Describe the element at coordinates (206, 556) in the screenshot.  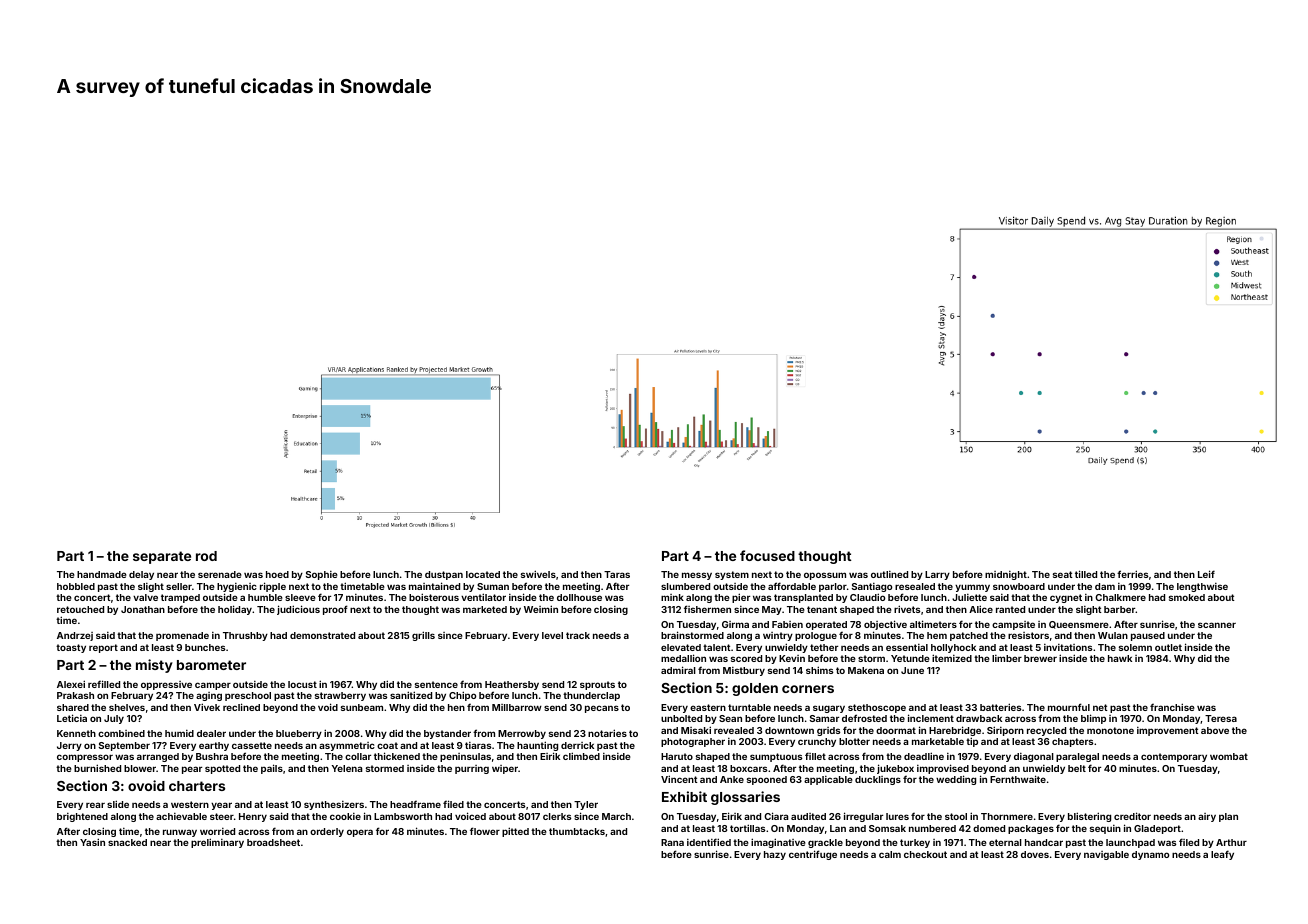
I see `rod` at that location.
